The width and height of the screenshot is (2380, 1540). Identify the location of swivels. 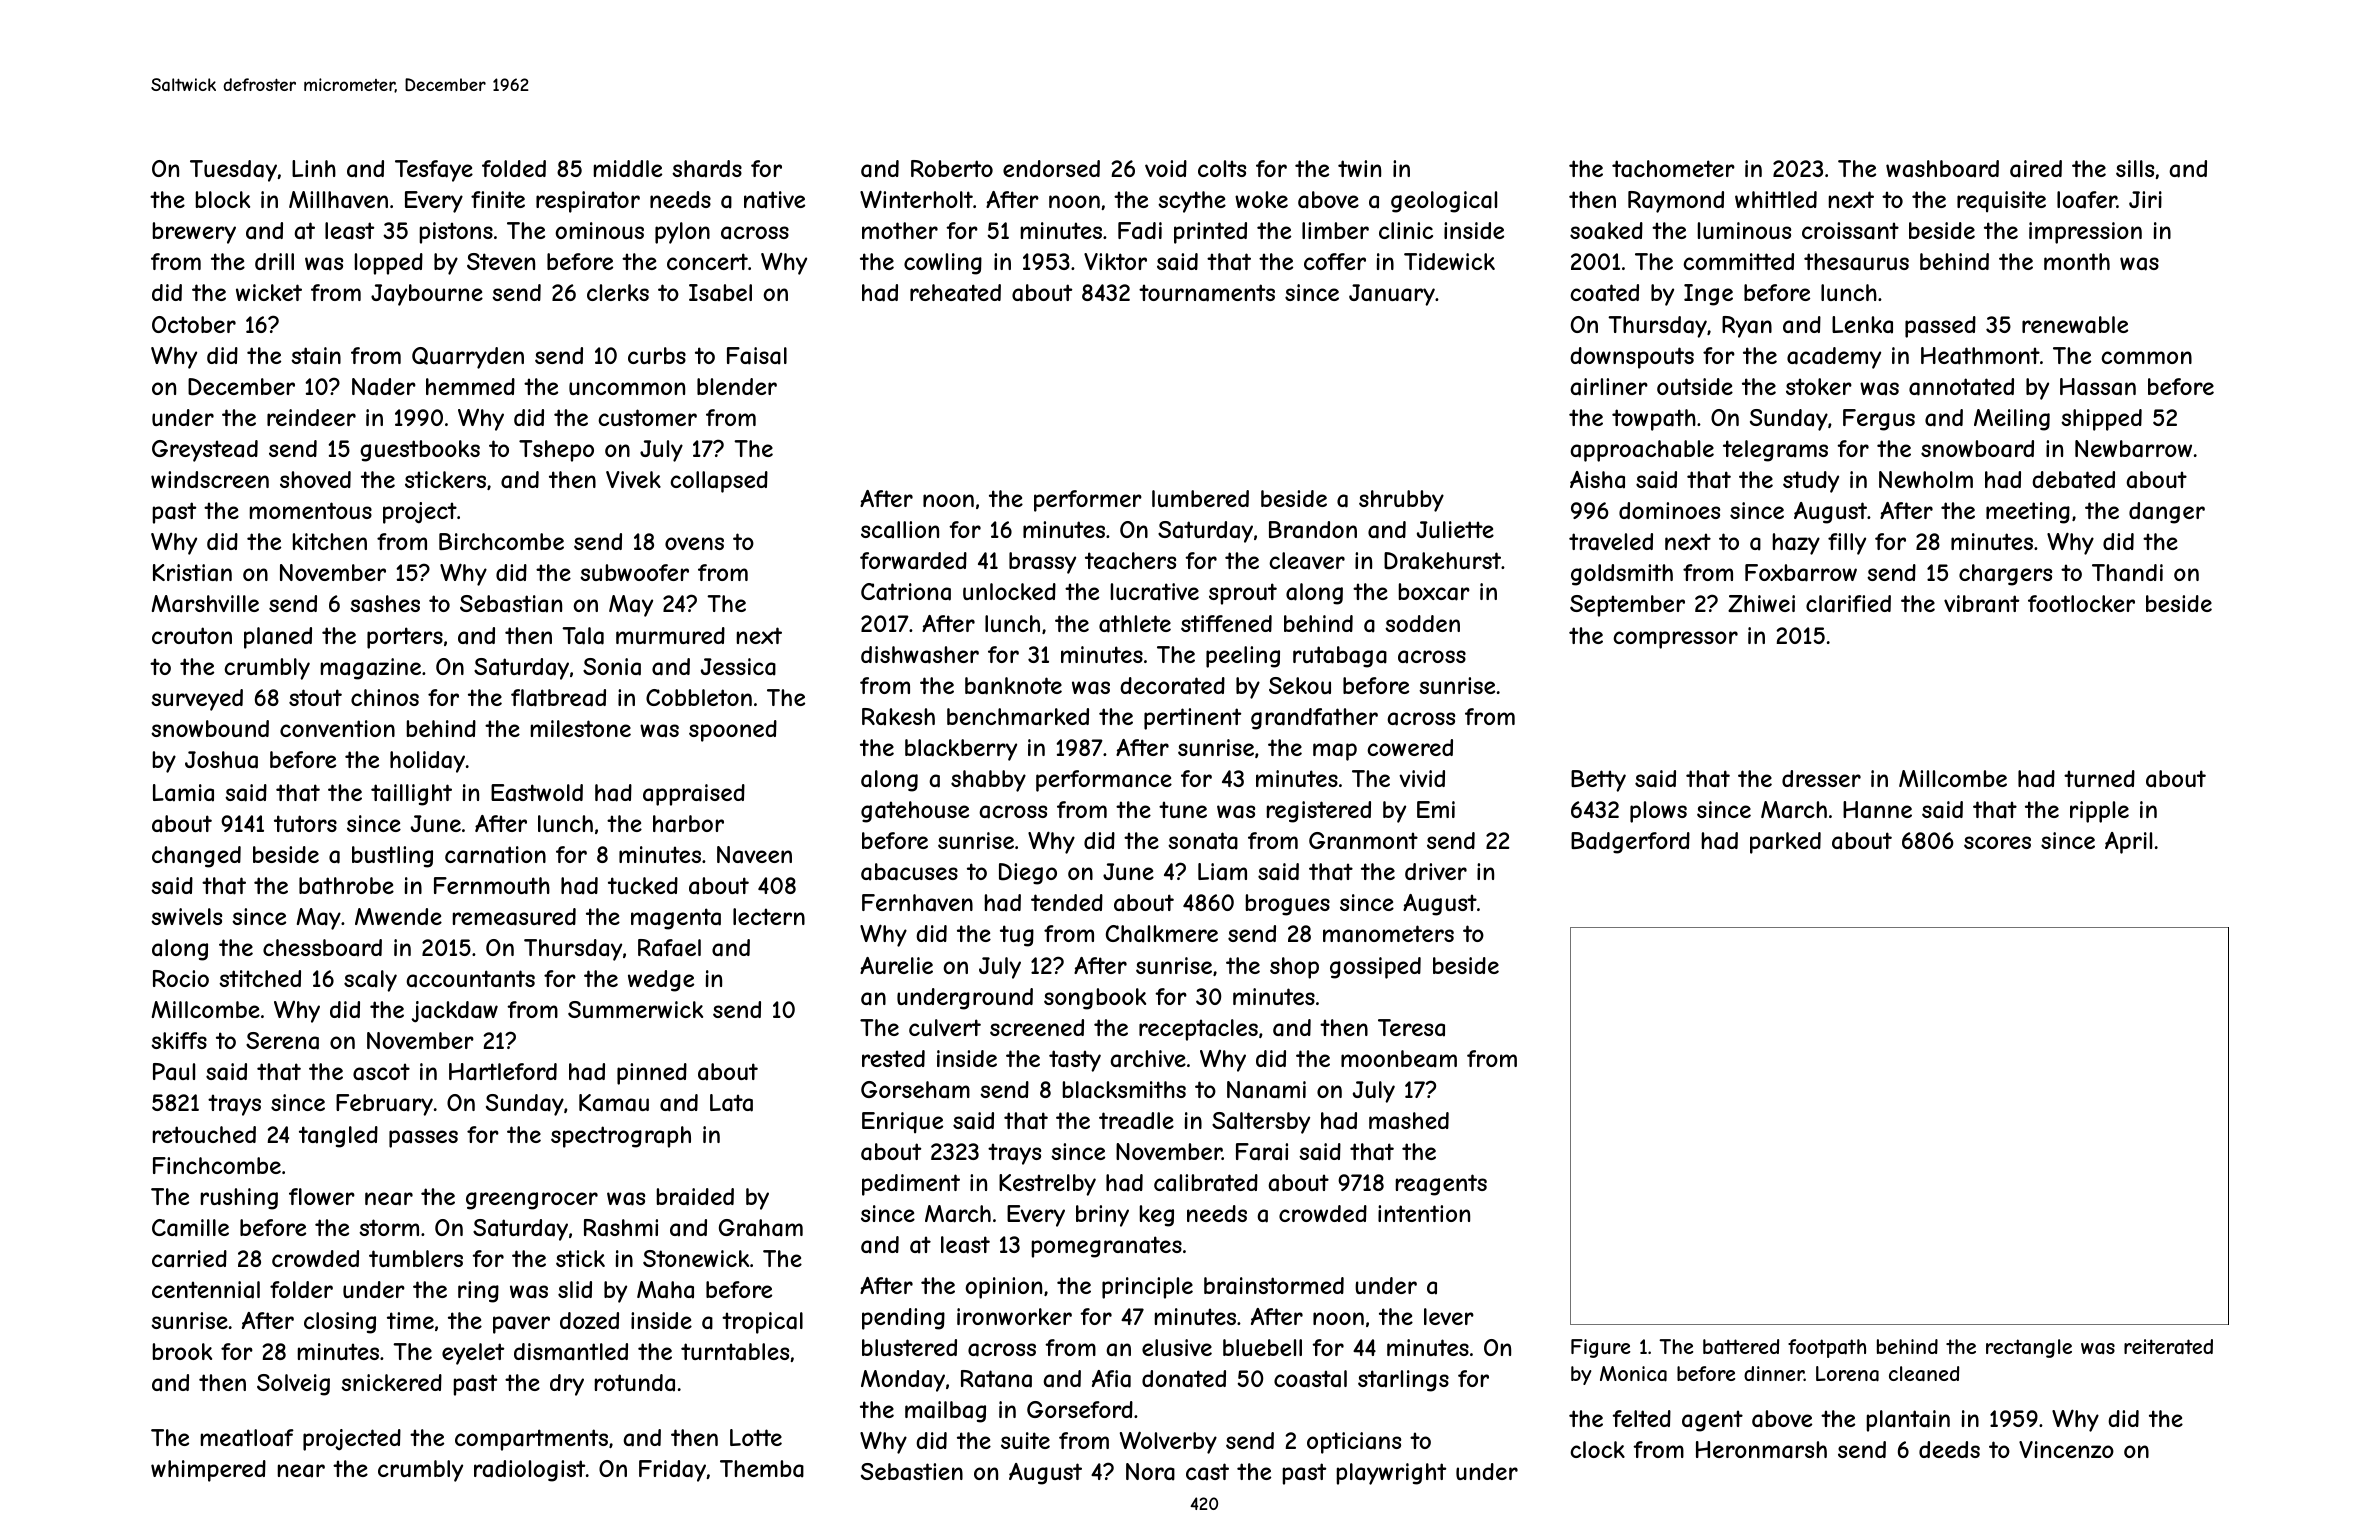
(186, 916).
